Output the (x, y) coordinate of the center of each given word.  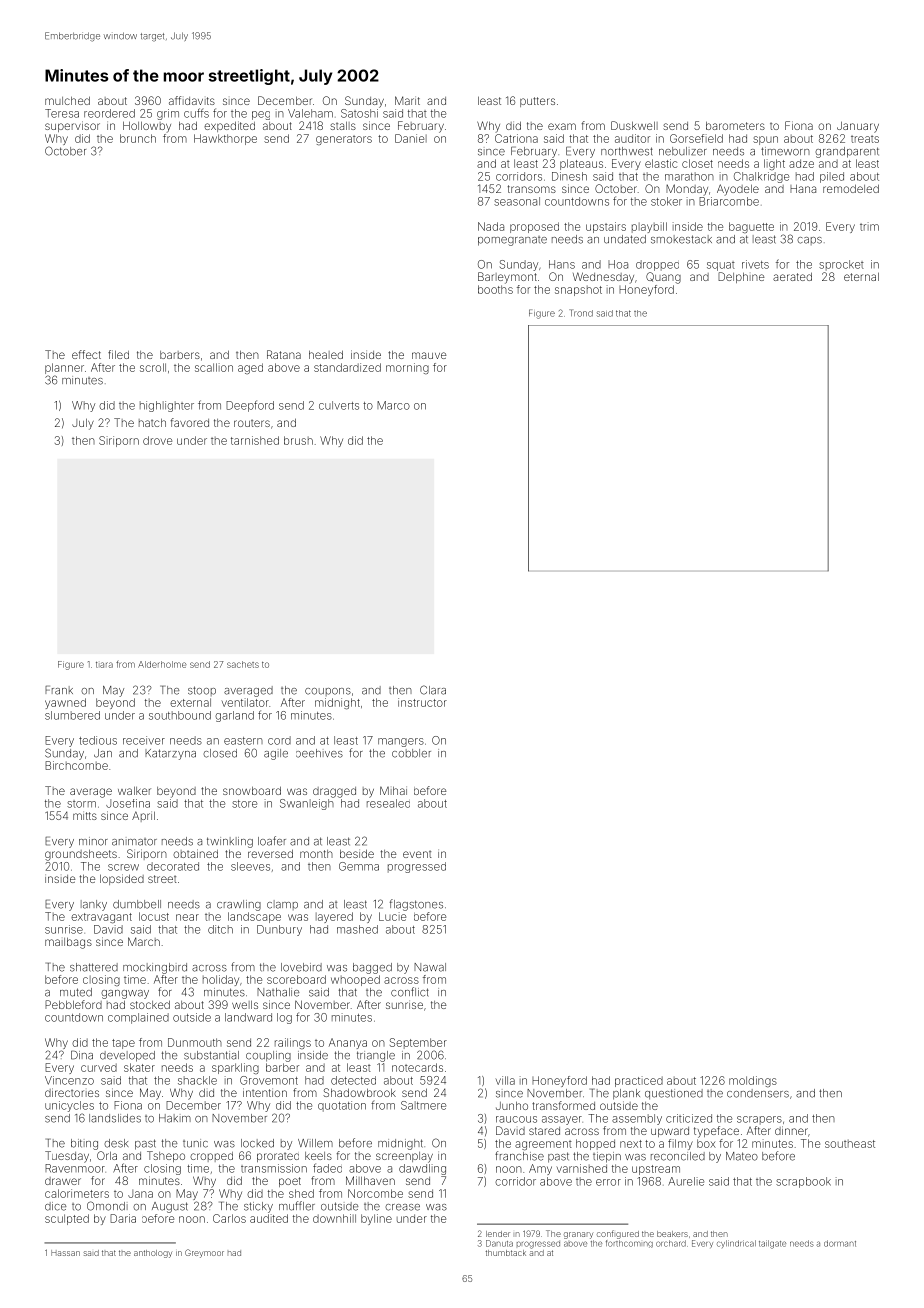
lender (498, 1234)
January (858, 127)
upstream (656, 1170)
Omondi (107, 1206)
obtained (195, 853)
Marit (407, 100)
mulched (67, 100)
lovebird (301, 967)
